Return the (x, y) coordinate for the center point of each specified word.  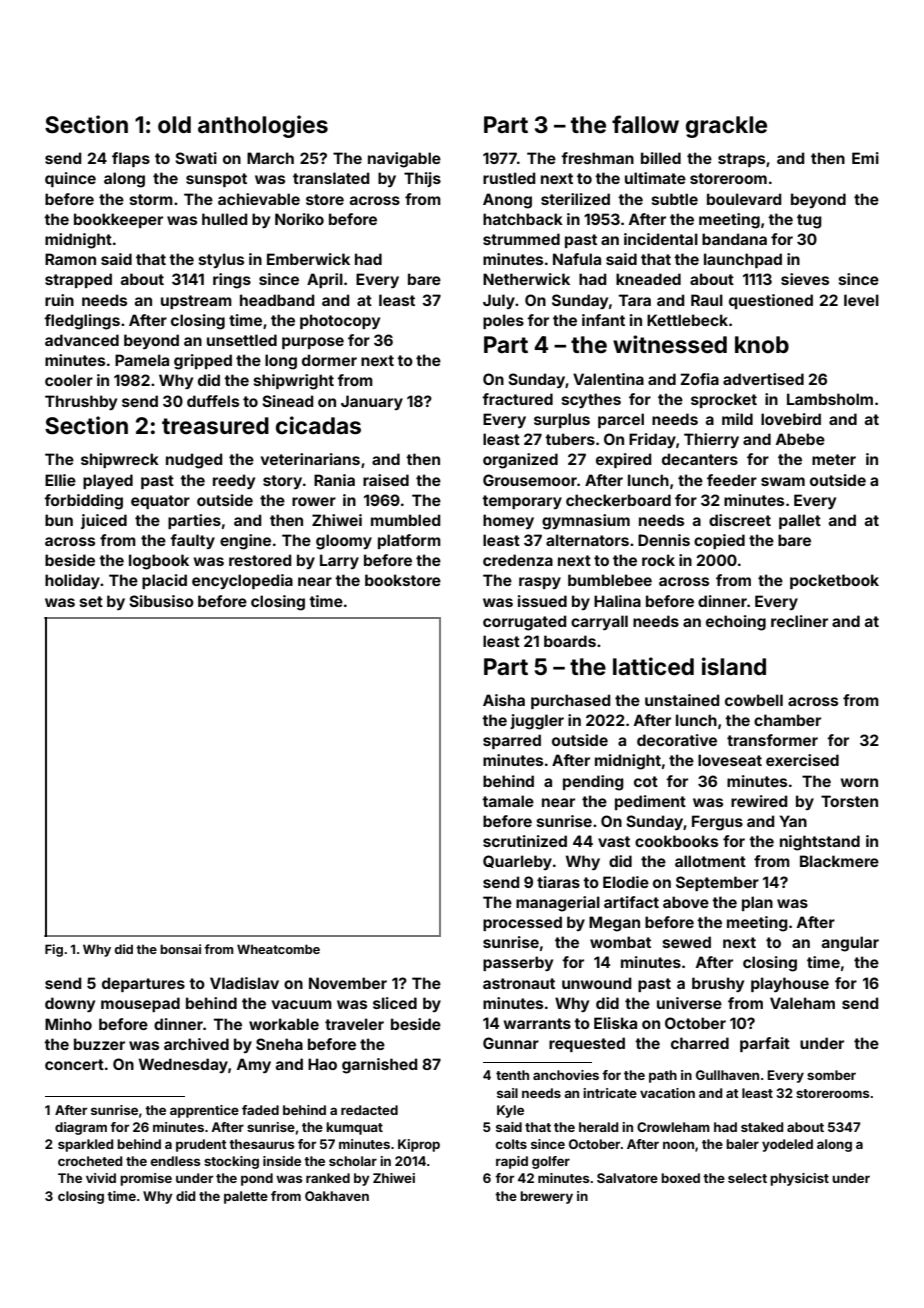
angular (850, 944)
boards (570, 641)
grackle (726, 127)
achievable (259, 199)
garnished (379, 1066)
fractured (517, 399)
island (734, 666)
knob (762, 344)
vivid (101, 1178)
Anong (507, 201)
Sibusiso (161, 601)
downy (70, 1004)
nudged (194, 461)
